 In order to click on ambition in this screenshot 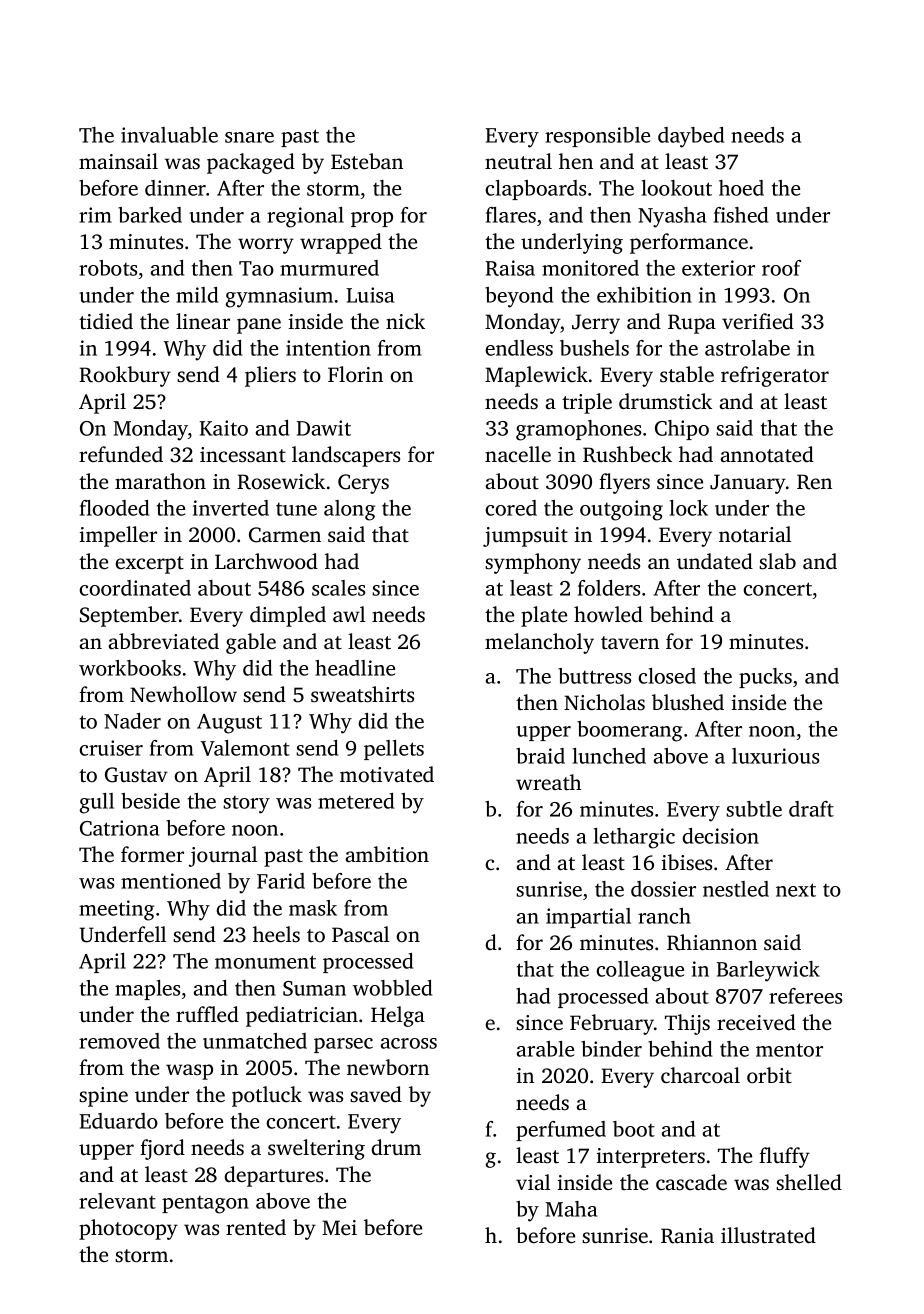, I will do `click(387, 854)`.
